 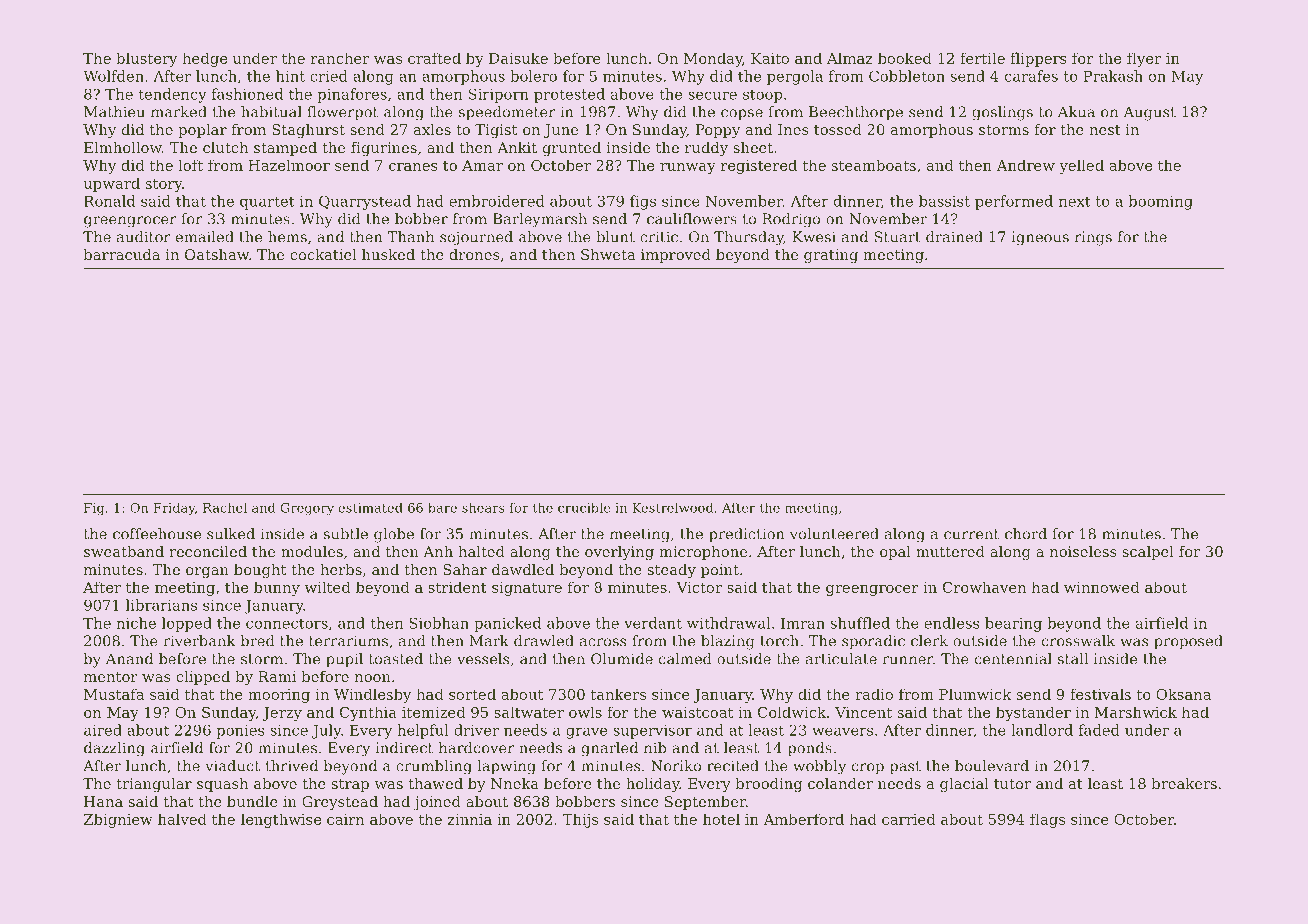 I want to click on shears, so click(x=483, y=507).
